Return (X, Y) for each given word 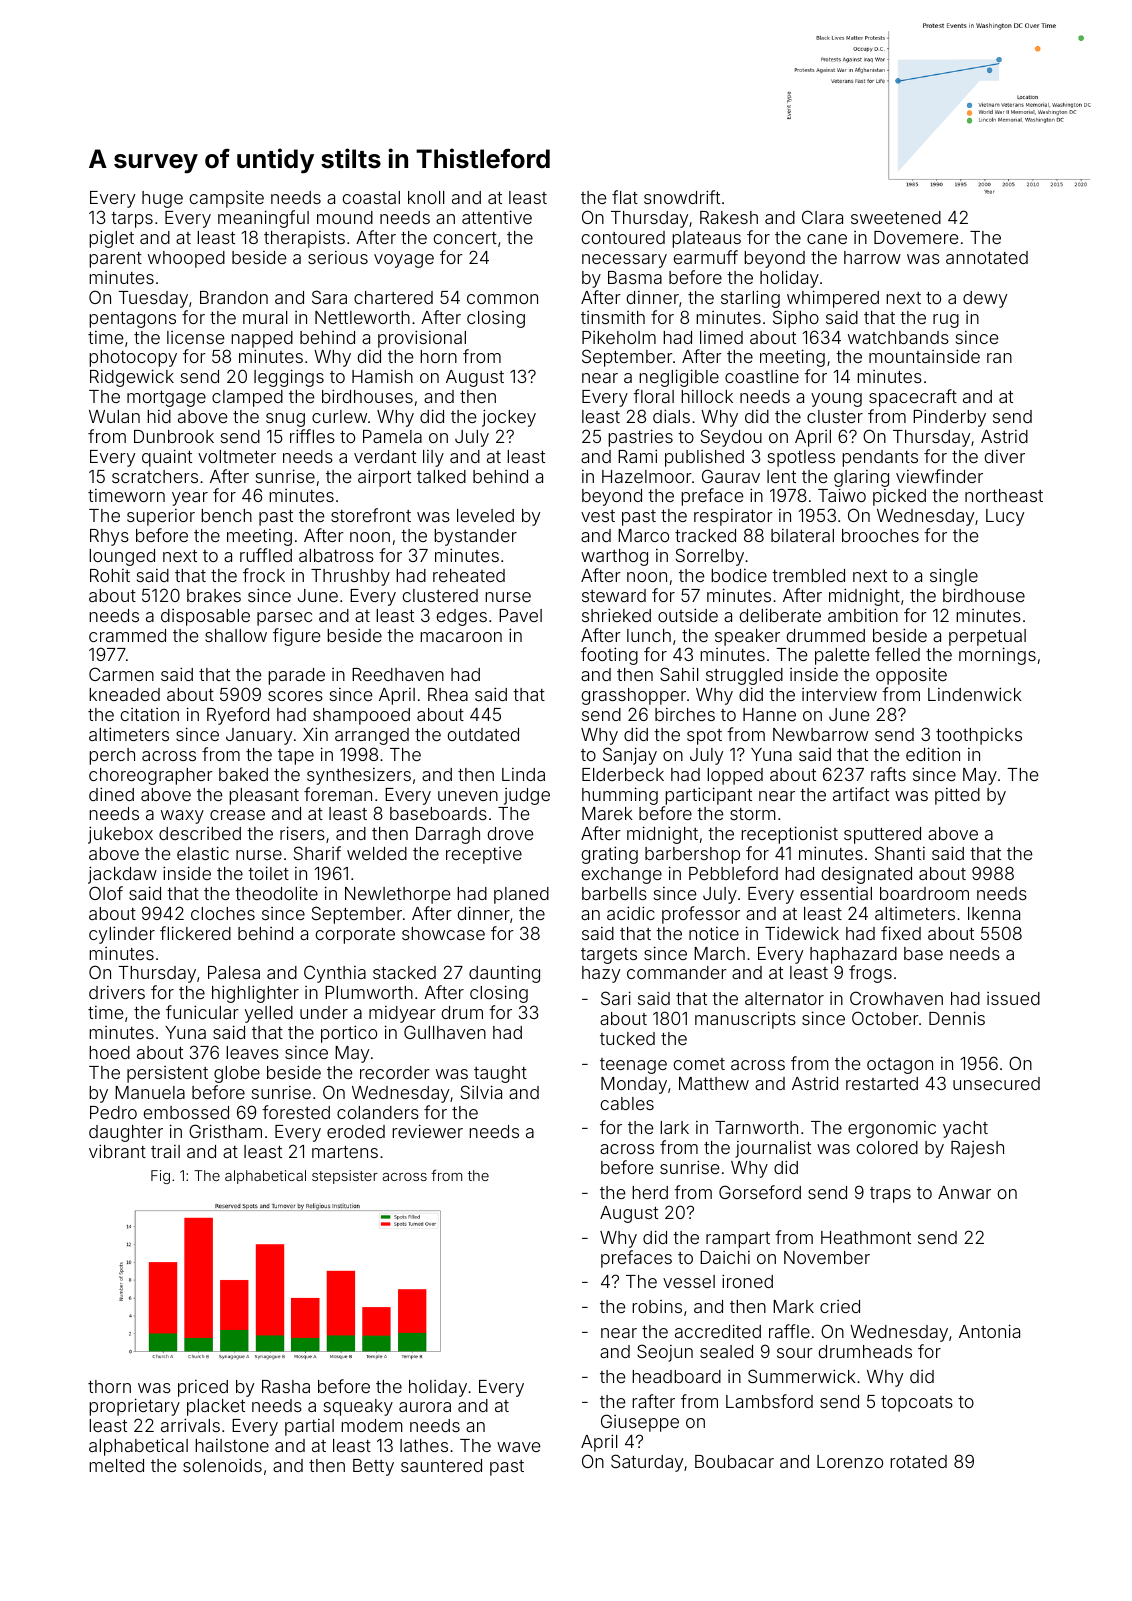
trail (165, 1151)
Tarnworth (756, 1127)
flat (625, 197)
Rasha (286, 1386)
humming (620, 796)
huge (162, 199)
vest (598, 516)
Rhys (109, 537)
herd (650, 1192)
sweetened (896, 217)
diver (1005, 456)
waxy (182, 817)
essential (836, 893)
